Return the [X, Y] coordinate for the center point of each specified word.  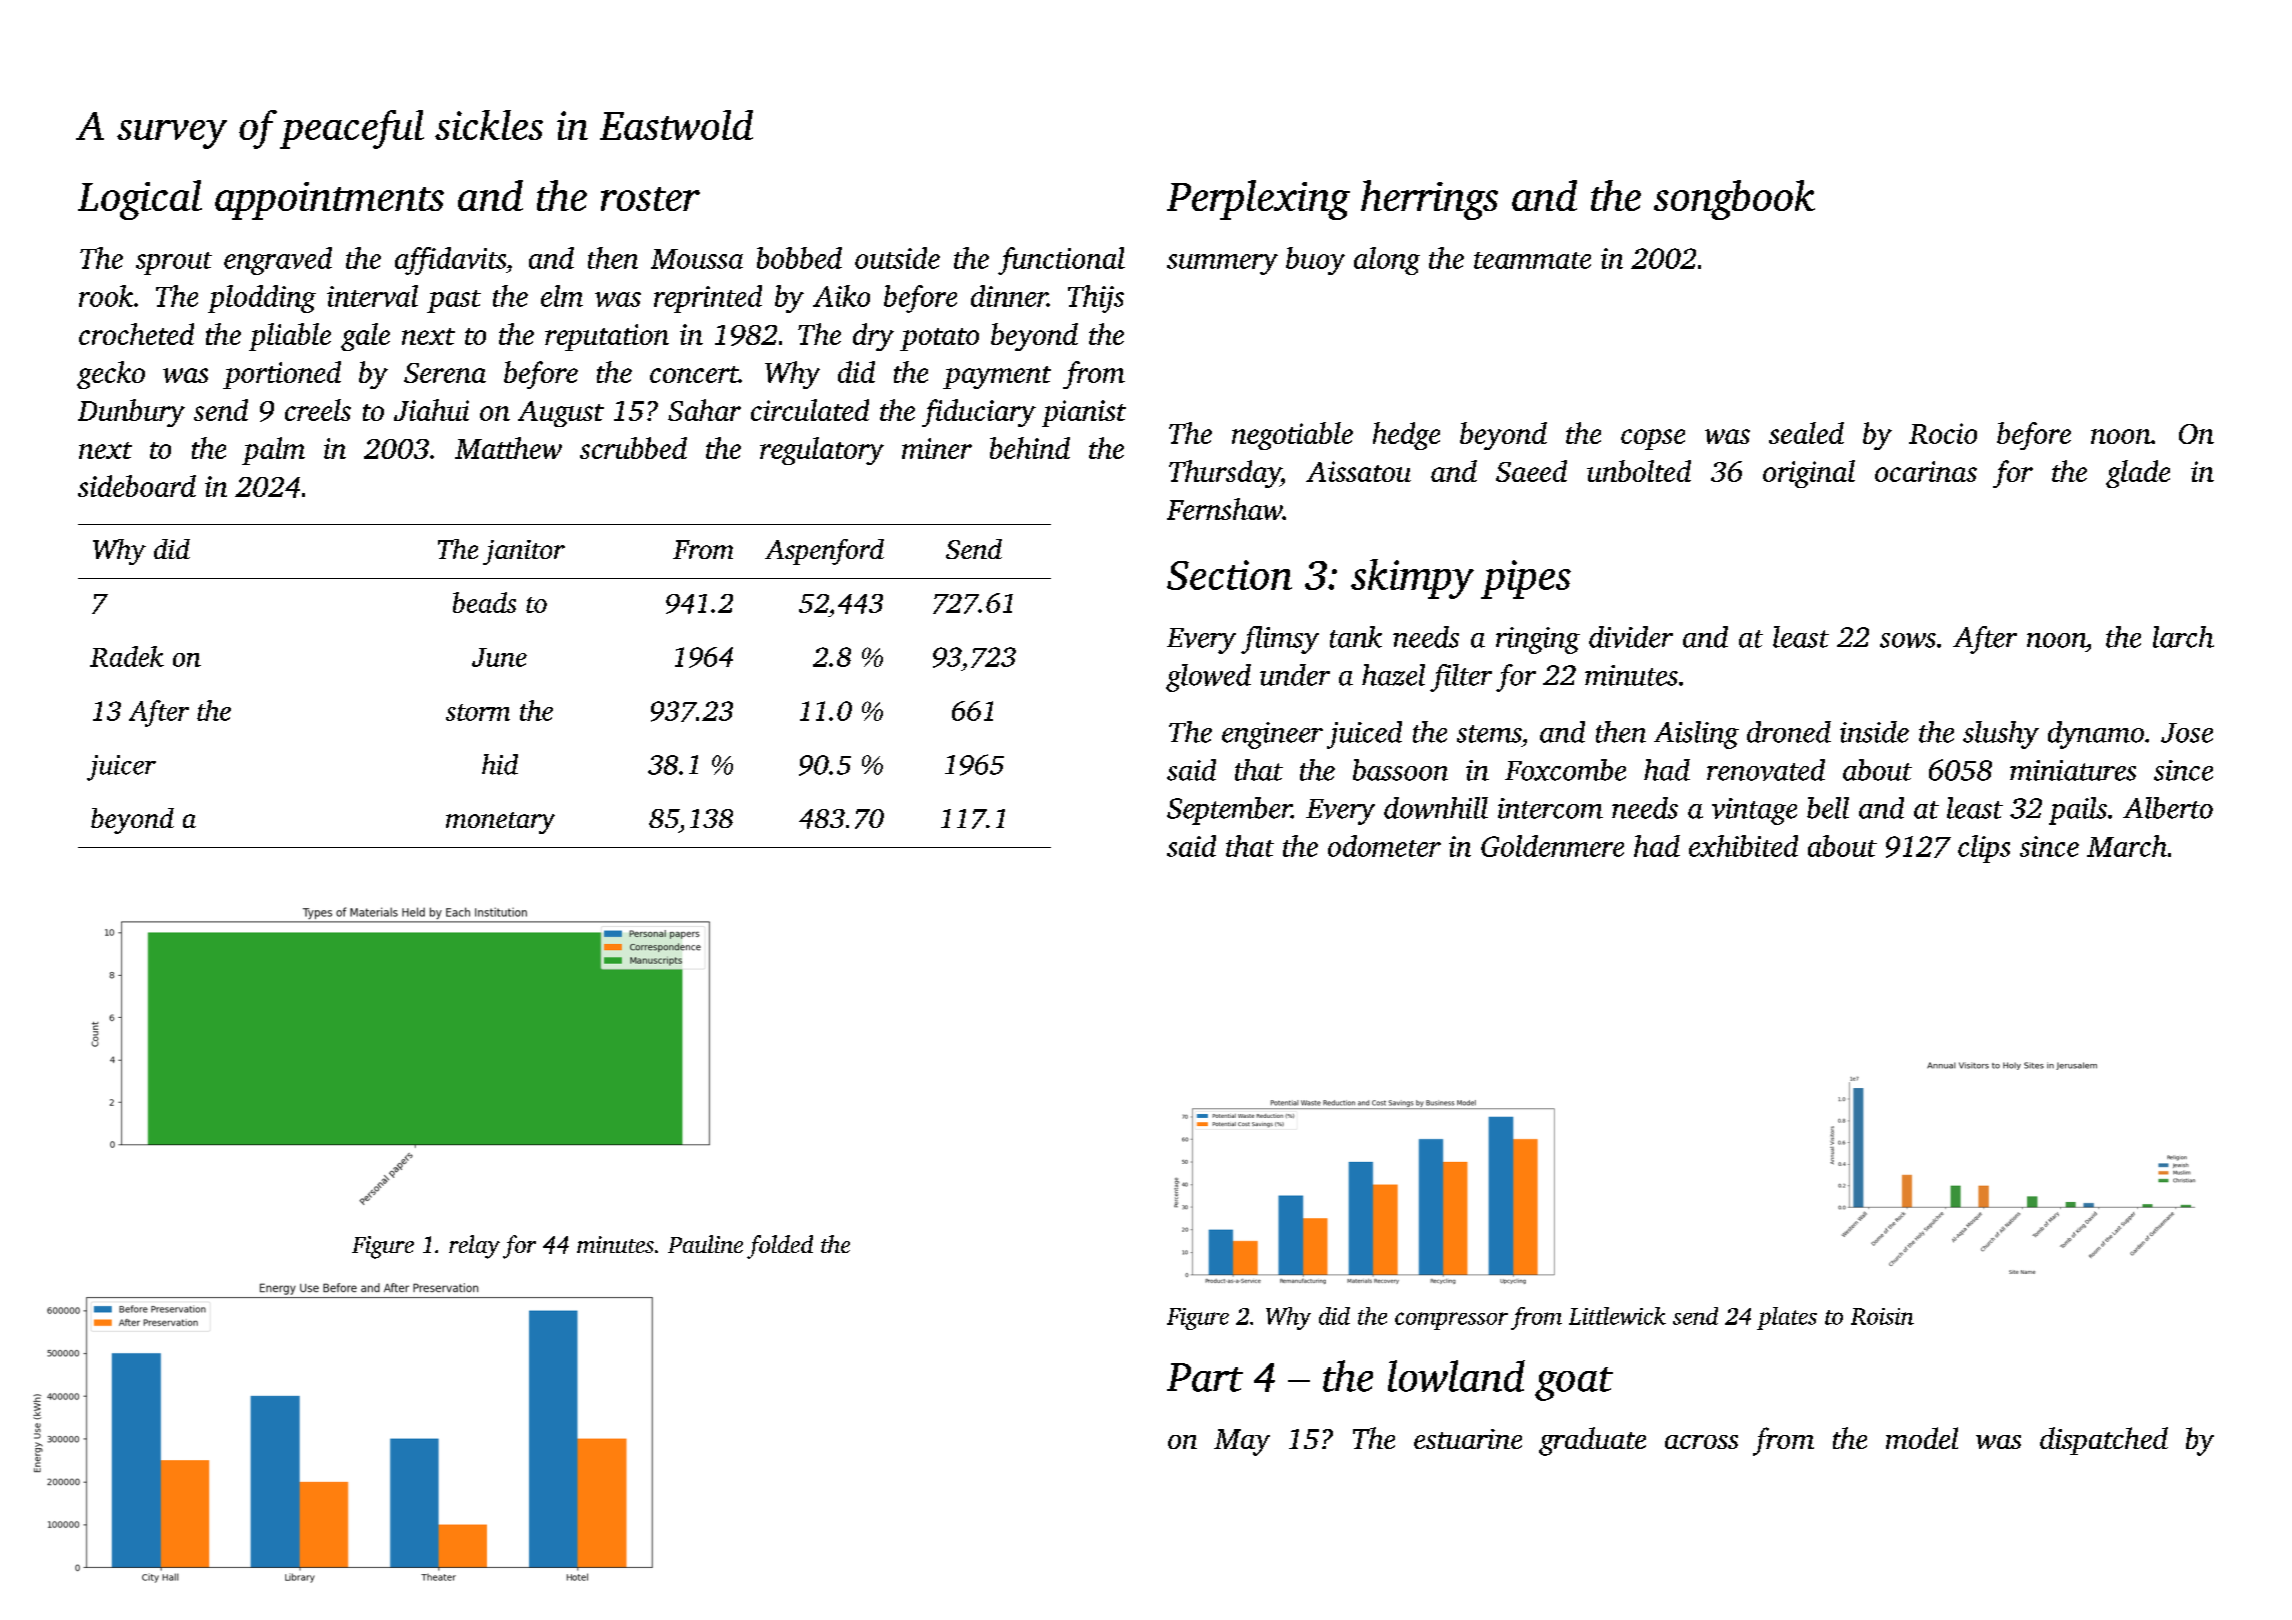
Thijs [1096, 299]
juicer [121, 768]
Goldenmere [1552, 846]
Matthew [508, 448]
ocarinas [1926, 471]
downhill [1436, 808]
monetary [500, 823]
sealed [1806, 433]
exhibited [1743, 846]
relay [474, 1247]
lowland [1456, 1376]
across [1701, 1442]
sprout [174, 263]
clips [1984, 849]
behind [1030, 448]
